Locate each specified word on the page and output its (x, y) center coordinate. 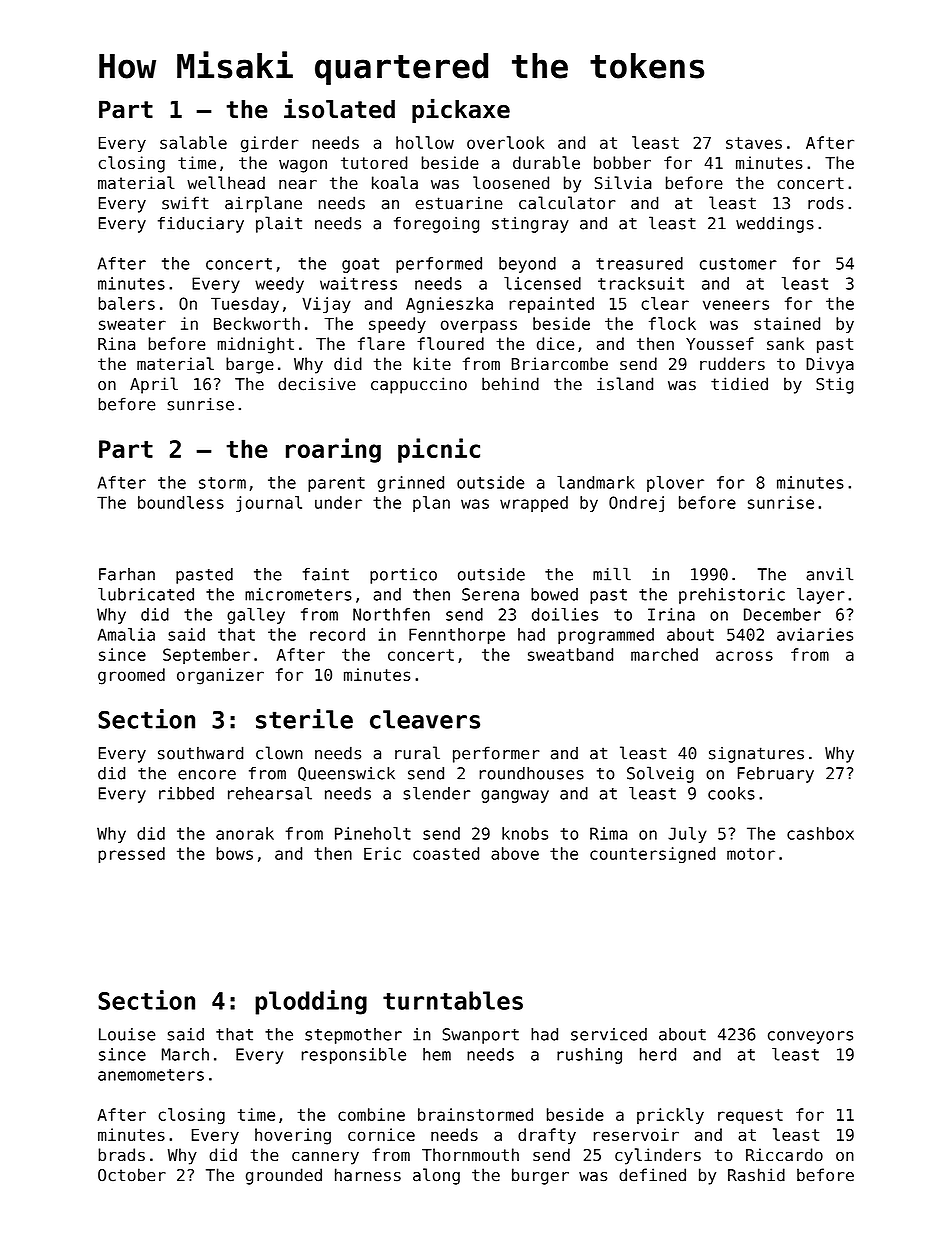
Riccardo (784, 1154)
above (515, 853)
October (132, 1175)
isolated (339, 108)
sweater (132, 324)
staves (754, 143)
